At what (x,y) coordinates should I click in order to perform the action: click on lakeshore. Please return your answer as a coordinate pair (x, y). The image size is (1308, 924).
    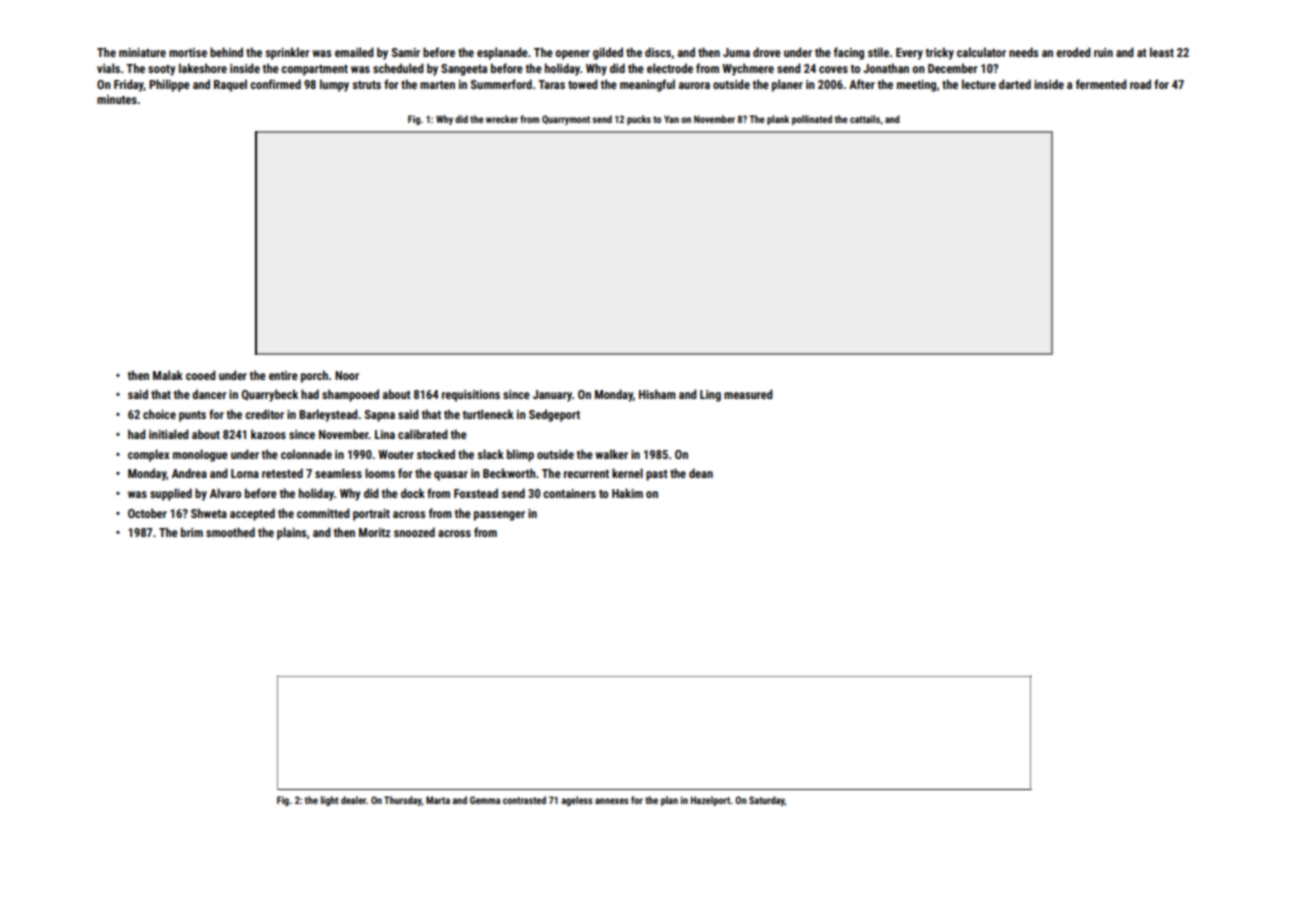
    Looking at the image, I should click on (203, 68).
